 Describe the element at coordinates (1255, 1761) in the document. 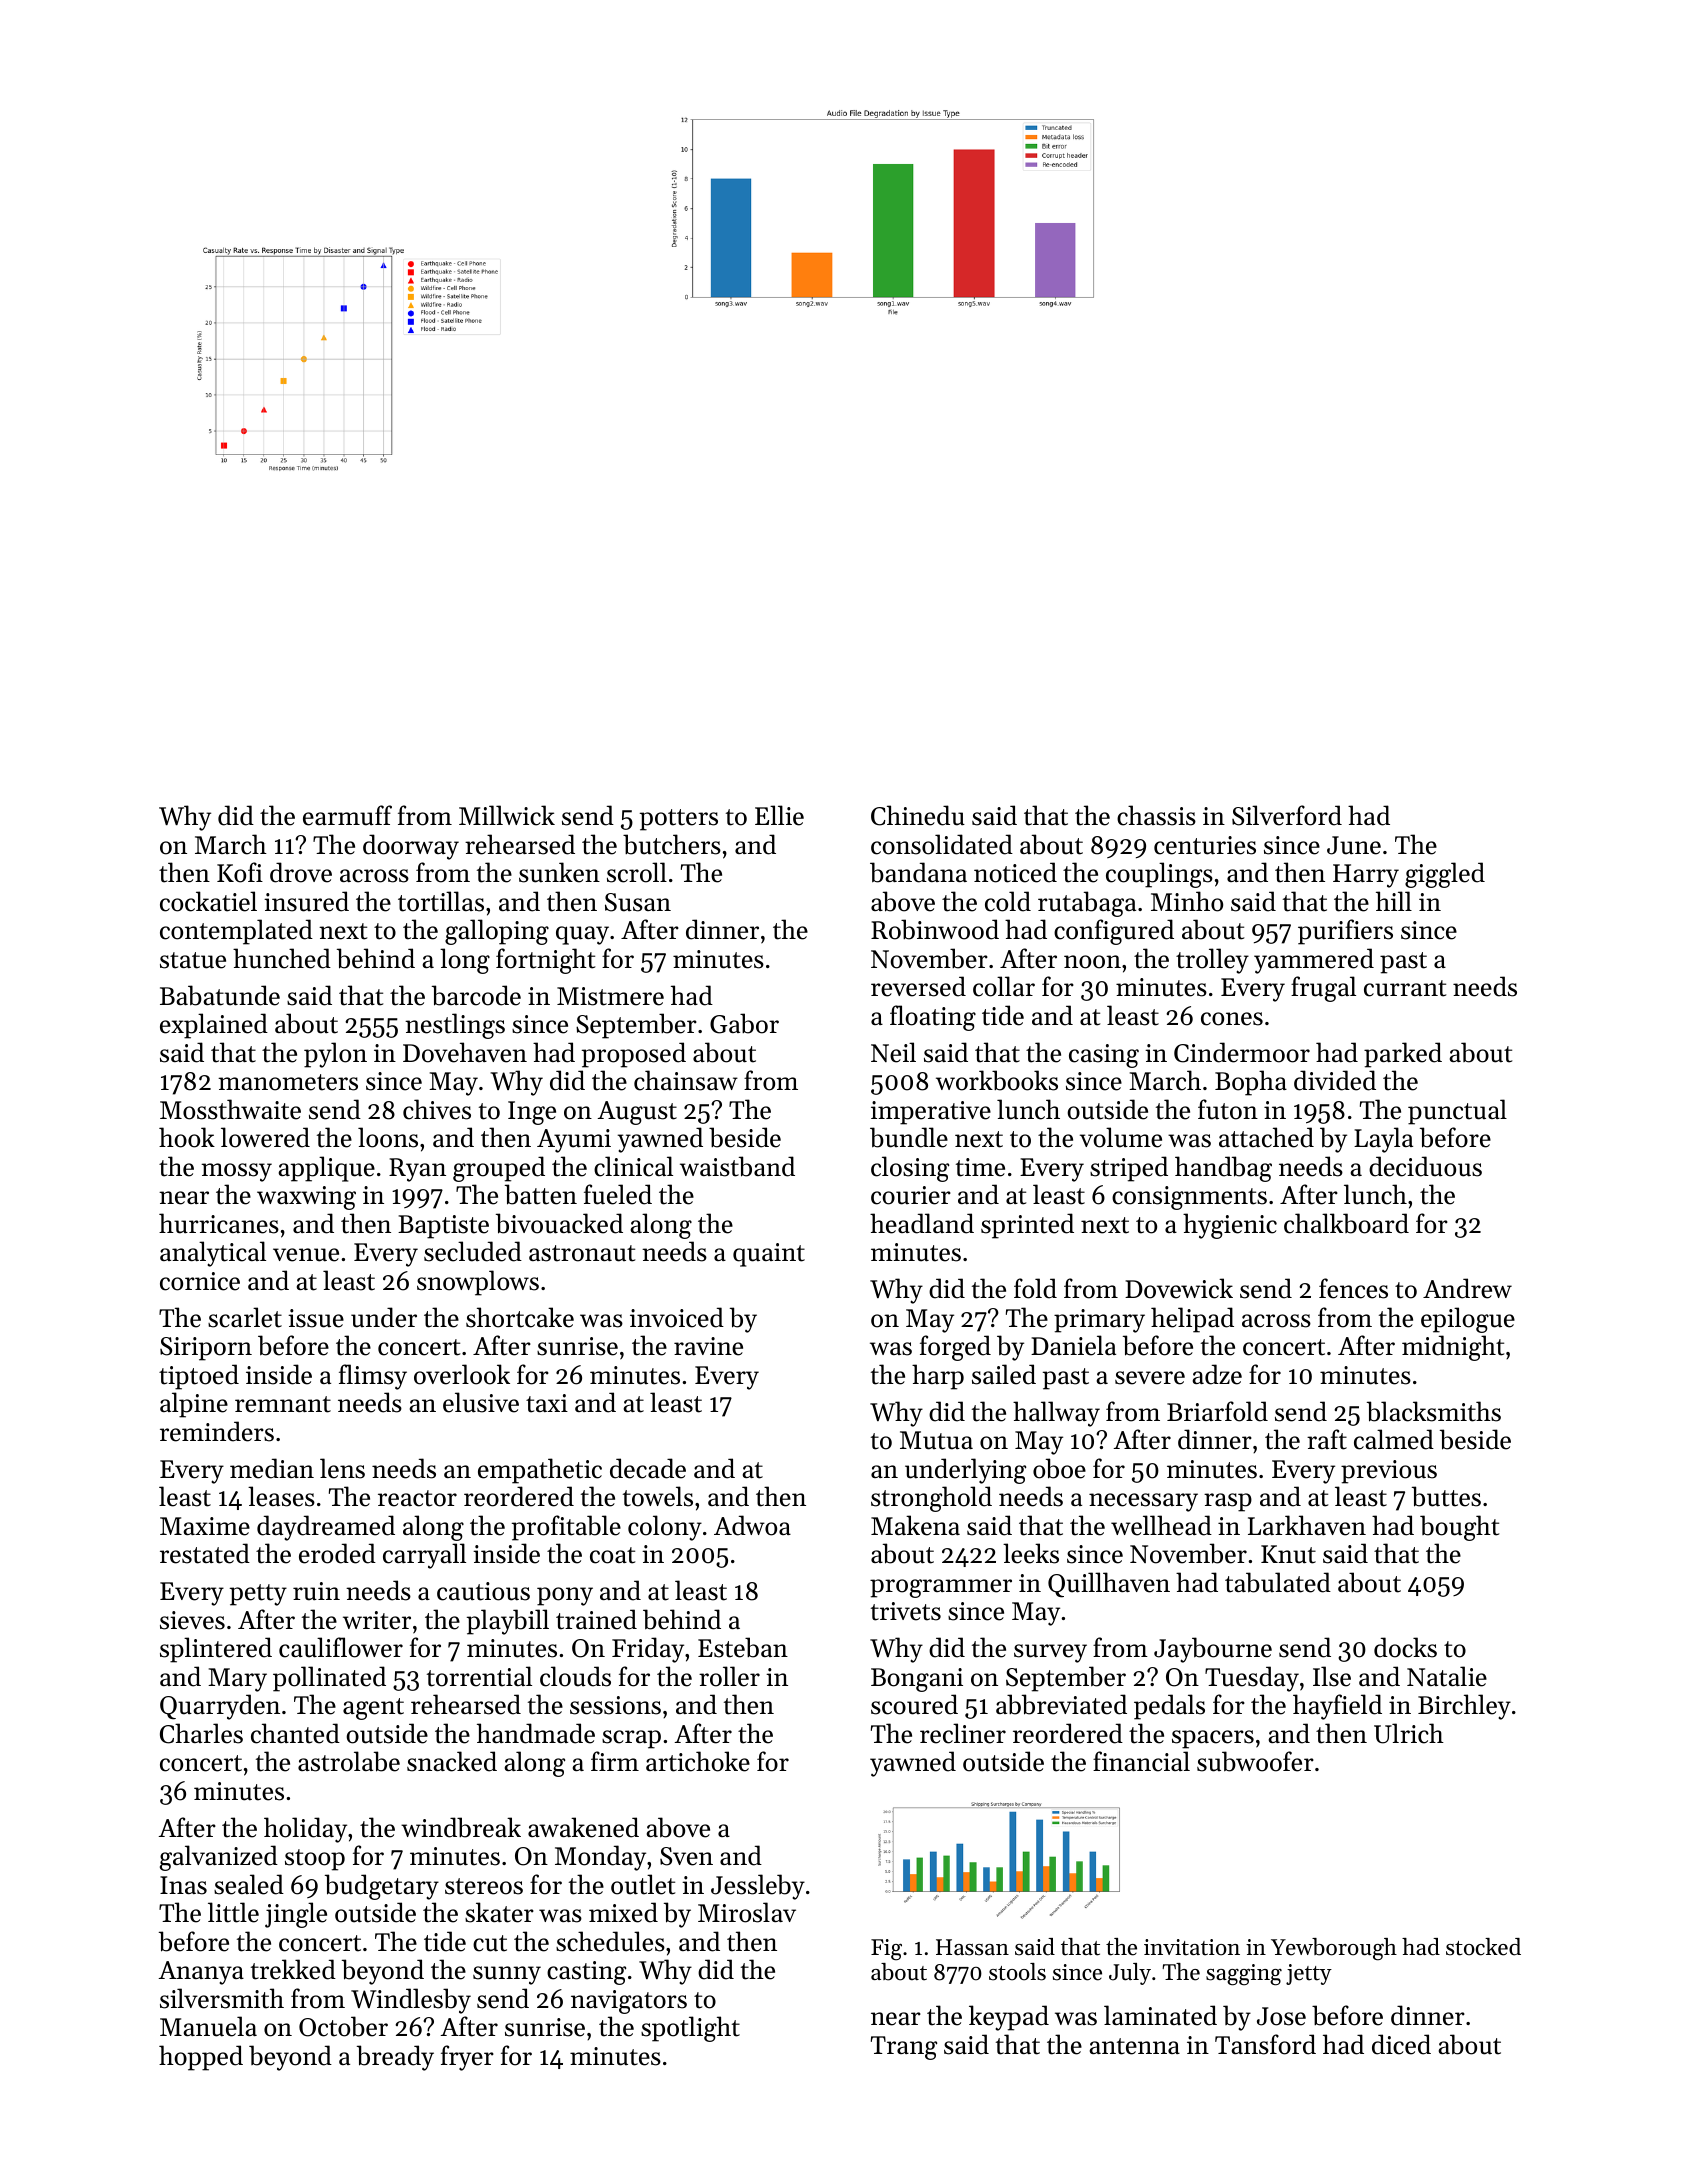

I see `subwoofer` at that location.
